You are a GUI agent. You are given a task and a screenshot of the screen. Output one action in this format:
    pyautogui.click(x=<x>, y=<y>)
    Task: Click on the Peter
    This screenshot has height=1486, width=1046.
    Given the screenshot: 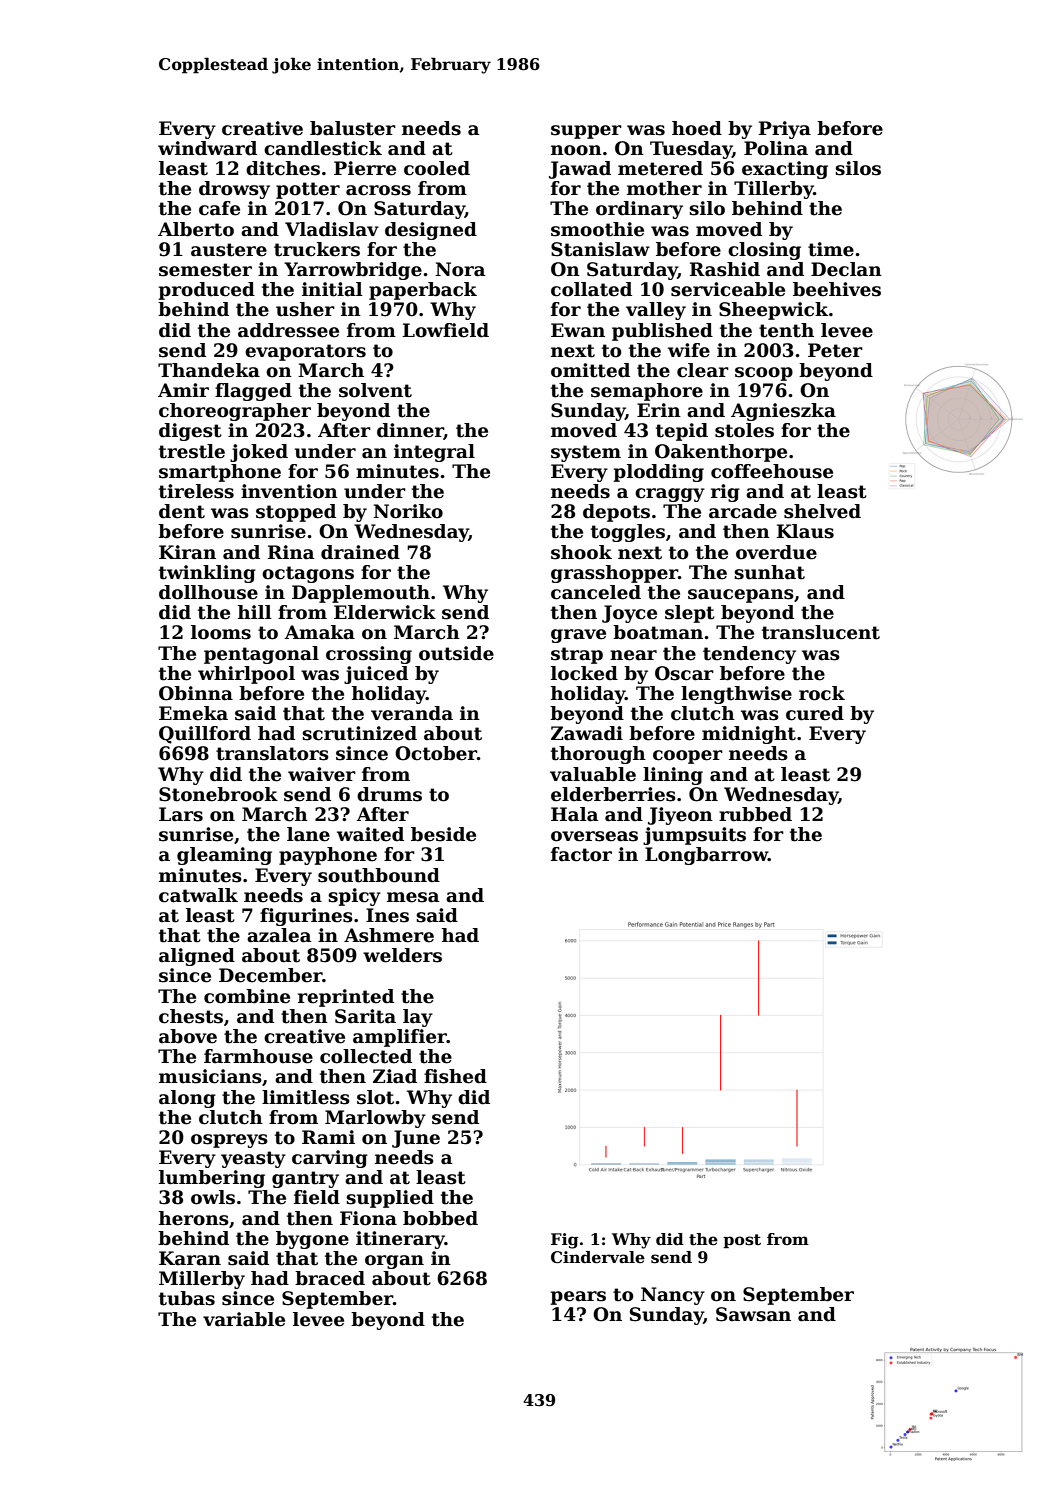 What is the action you would take?
    pyautogui.click(x=835, y=350)
